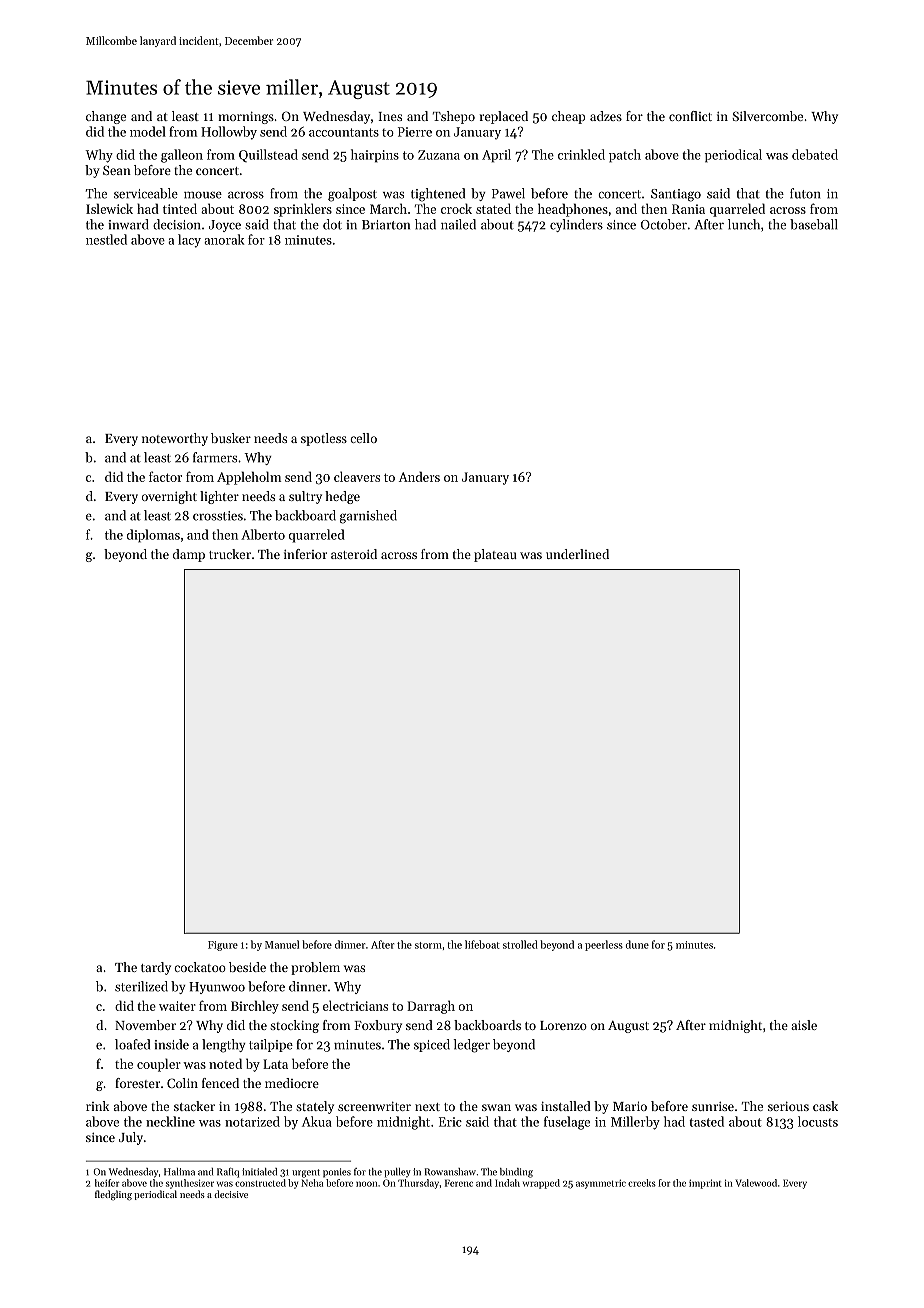  I want to click on storm, so click(428, 945).
